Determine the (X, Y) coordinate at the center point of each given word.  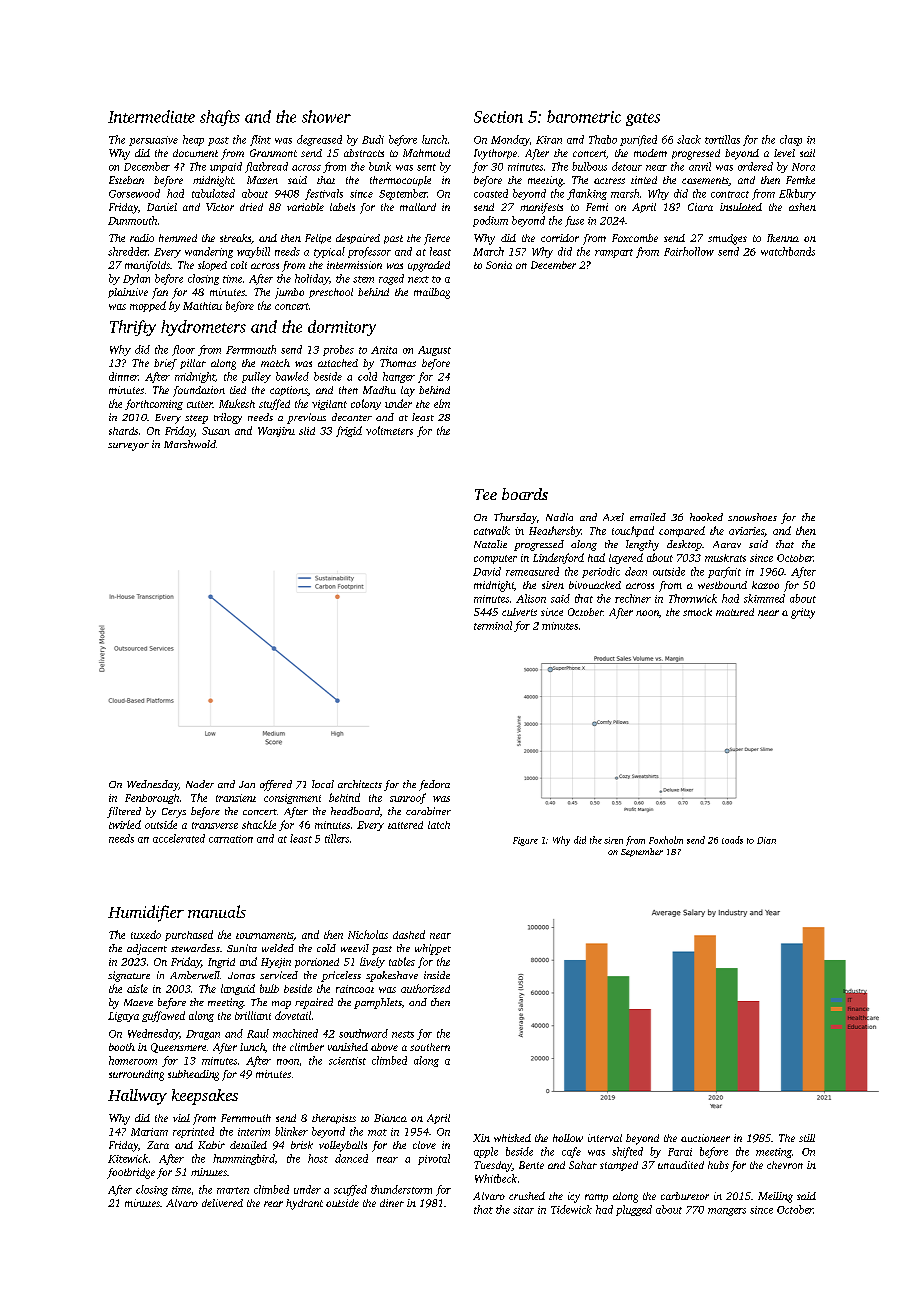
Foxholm (666, 840)
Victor (220, 207)
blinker (291, 1131)
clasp (791, 140)
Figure (525, 841)
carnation (231, 839)
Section (498, 117)
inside (437, 975)
